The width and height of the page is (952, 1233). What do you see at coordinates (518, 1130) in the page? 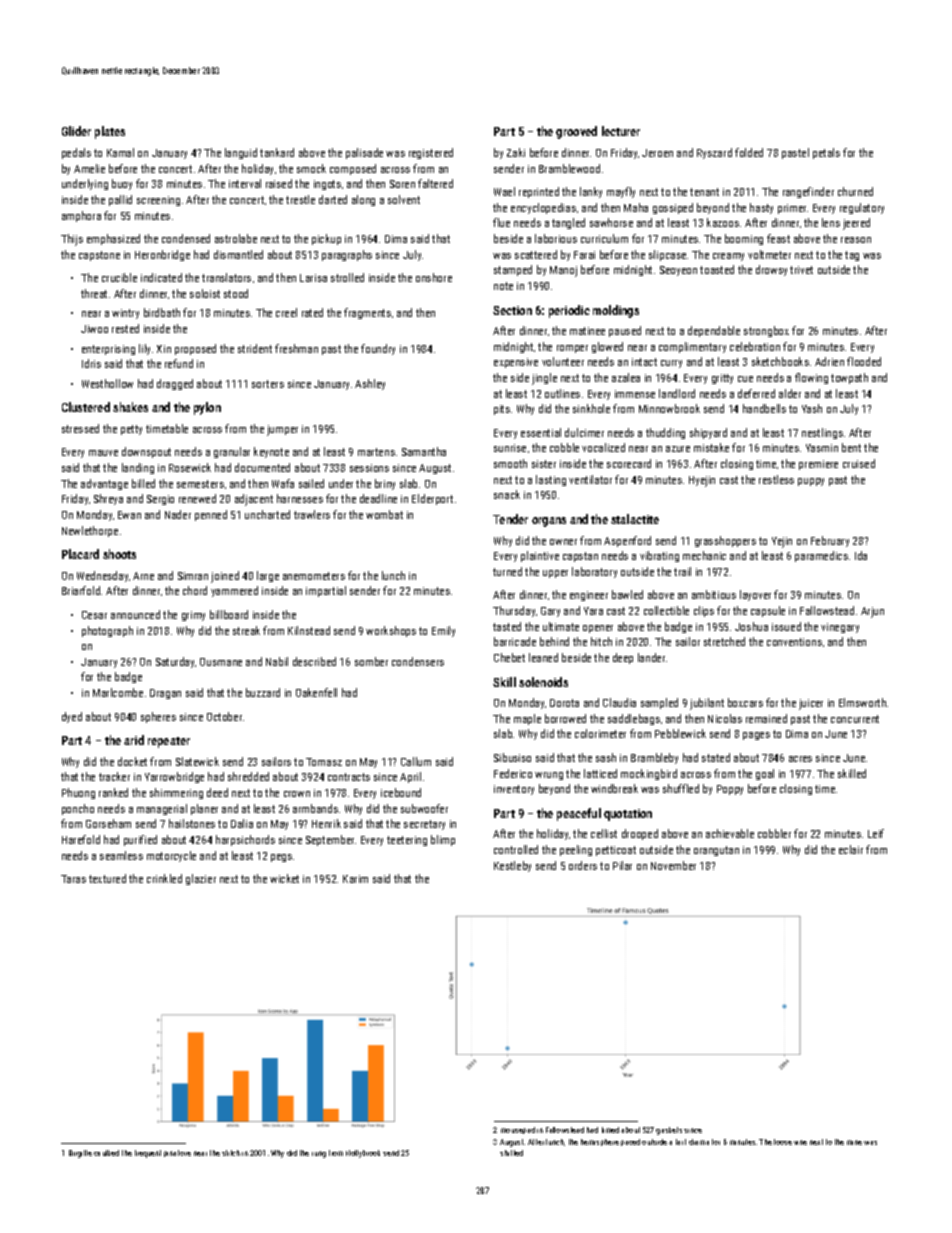
I see `mousepad` at bounding box center [518, 1130].
